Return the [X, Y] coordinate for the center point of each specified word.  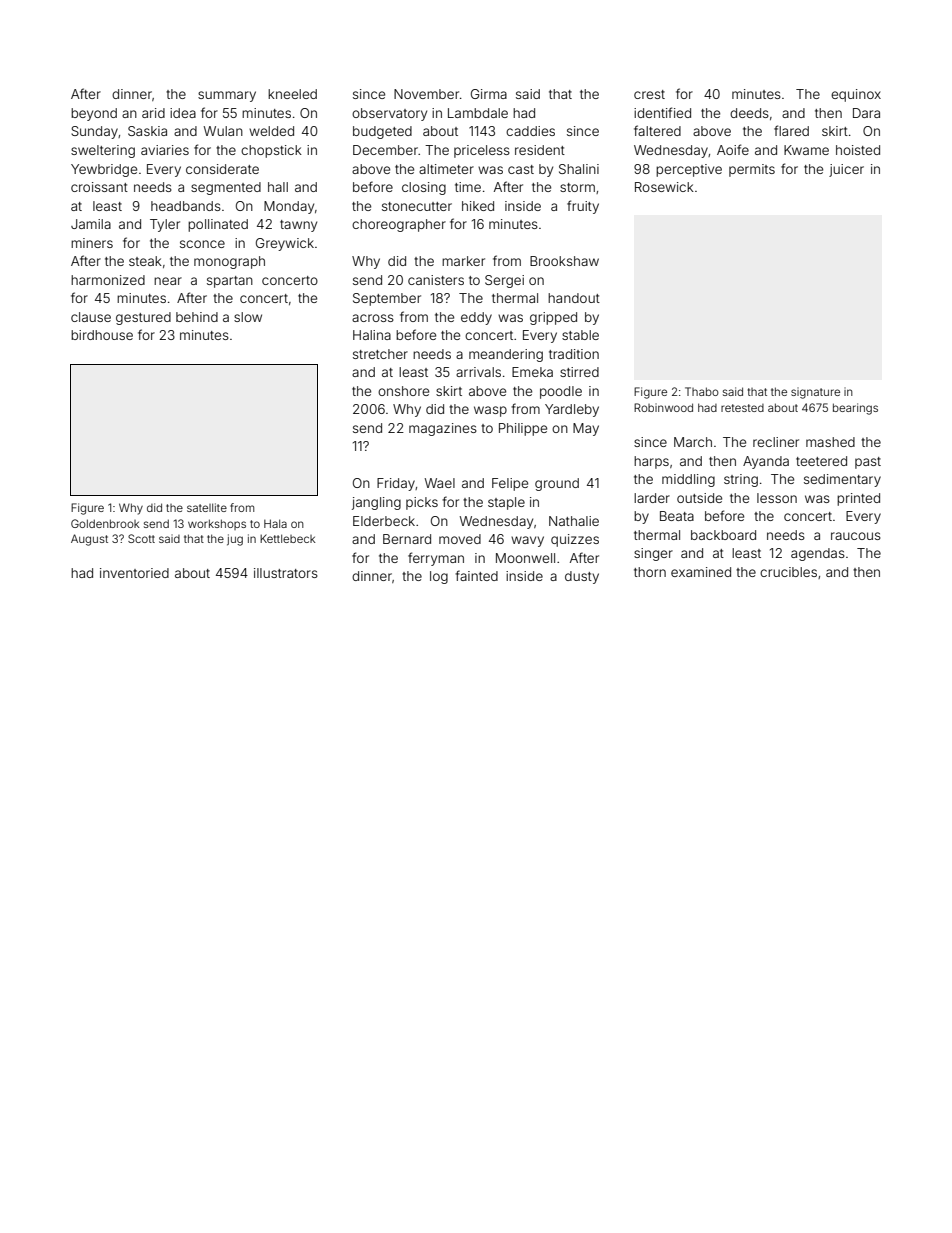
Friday [396, 484]
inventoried [134, 573]
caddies [530, 131]
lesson [777, 498]
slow [248, 317]
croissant [99, 187]
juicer [846, 170]
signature [815, 393]
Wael [440, 483]
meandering [506, 355]
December [385, 150]
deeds [749, 113]
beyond [94, 114]
